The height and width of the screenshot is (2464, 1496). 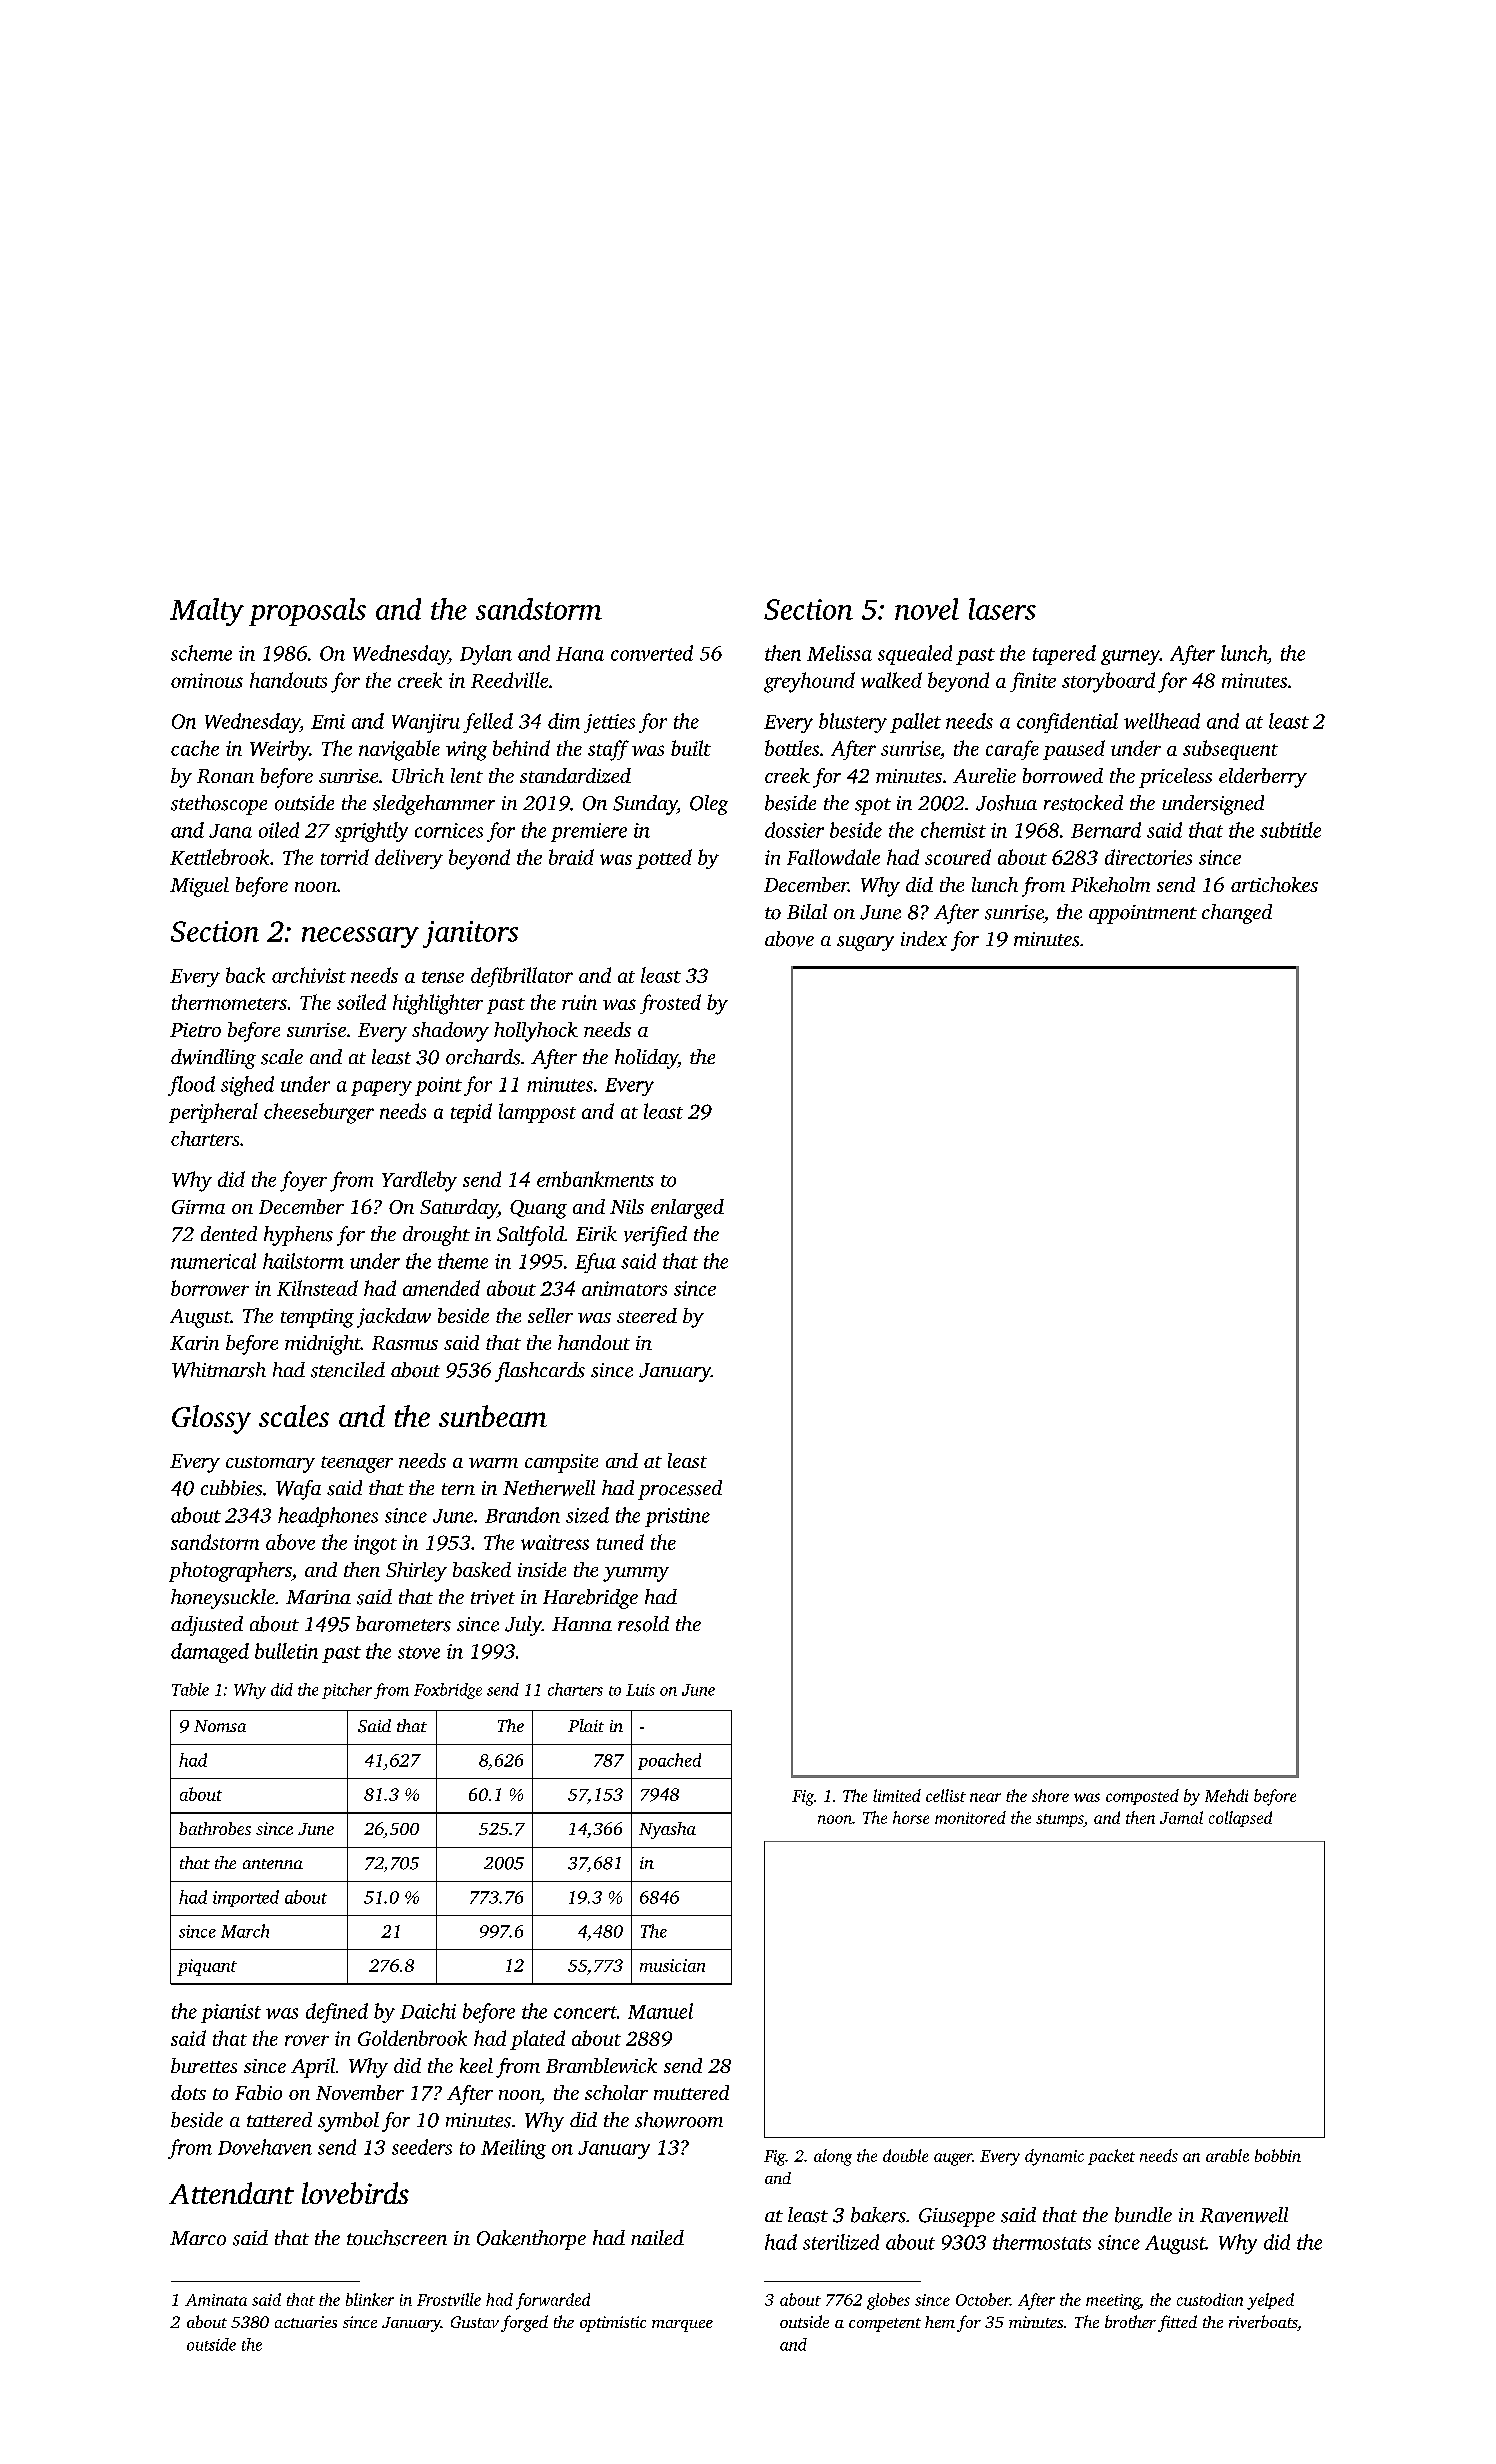 I want to click on proposals, so click(x=307, y=612).
